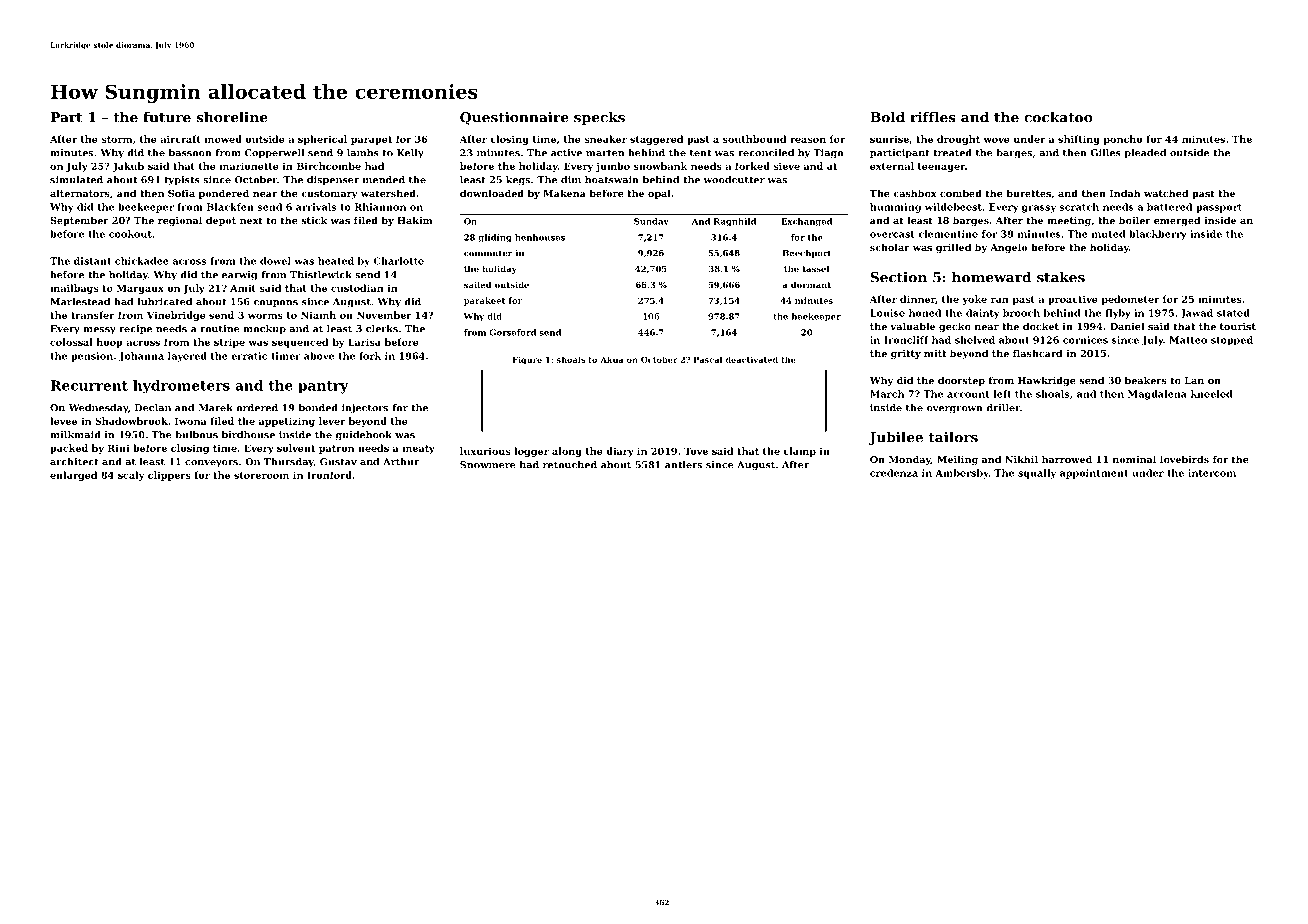  What do you see at coordinates (80, 193) in the document?
I see `alternators` at bounding box center [80, 193].
